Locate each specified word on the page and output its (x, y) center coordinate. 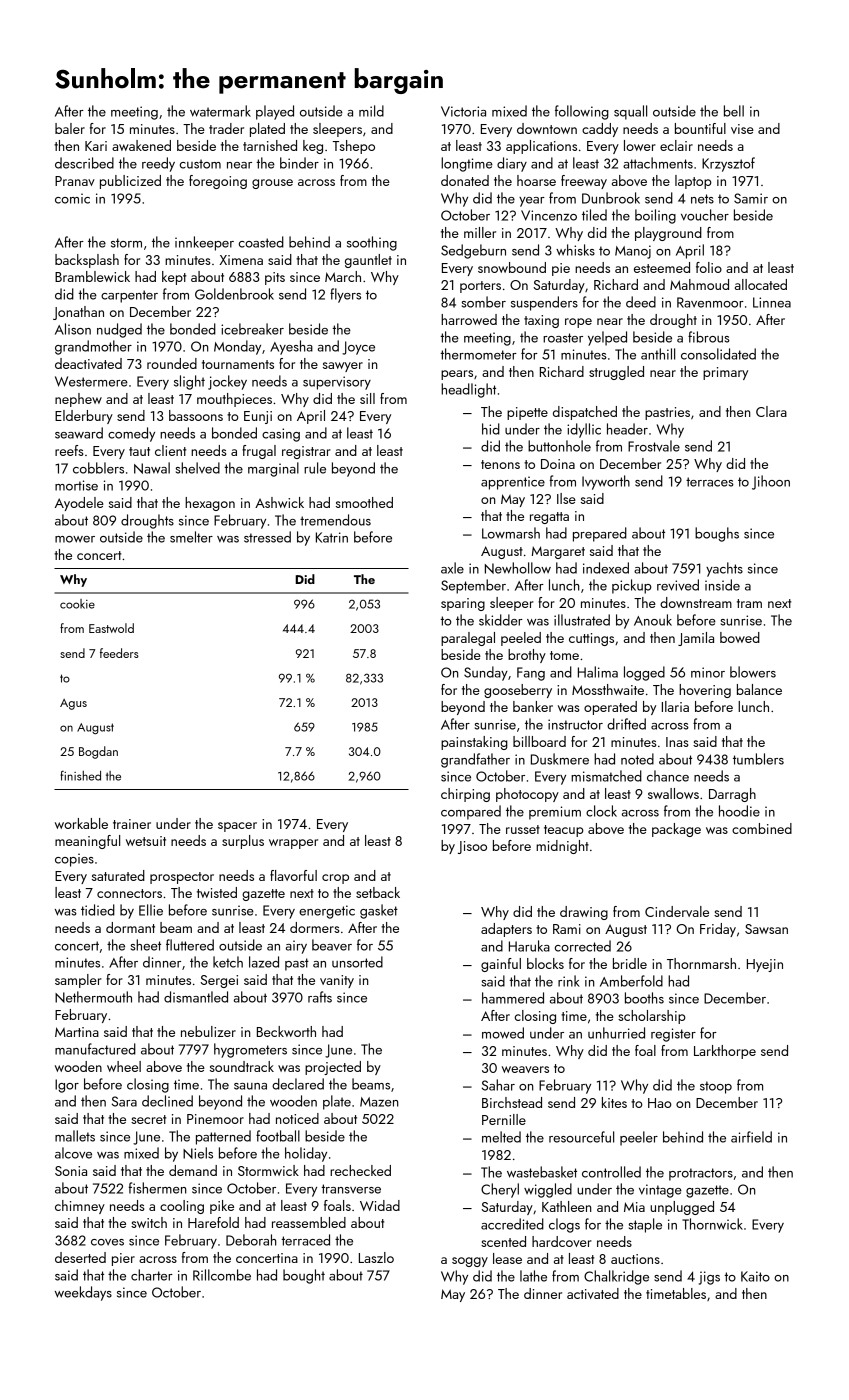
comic (72, 198)
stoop (716, 1087)
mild (371, 111)
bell (734, 111)
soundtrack (242, 1066)
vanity (337, 981)
